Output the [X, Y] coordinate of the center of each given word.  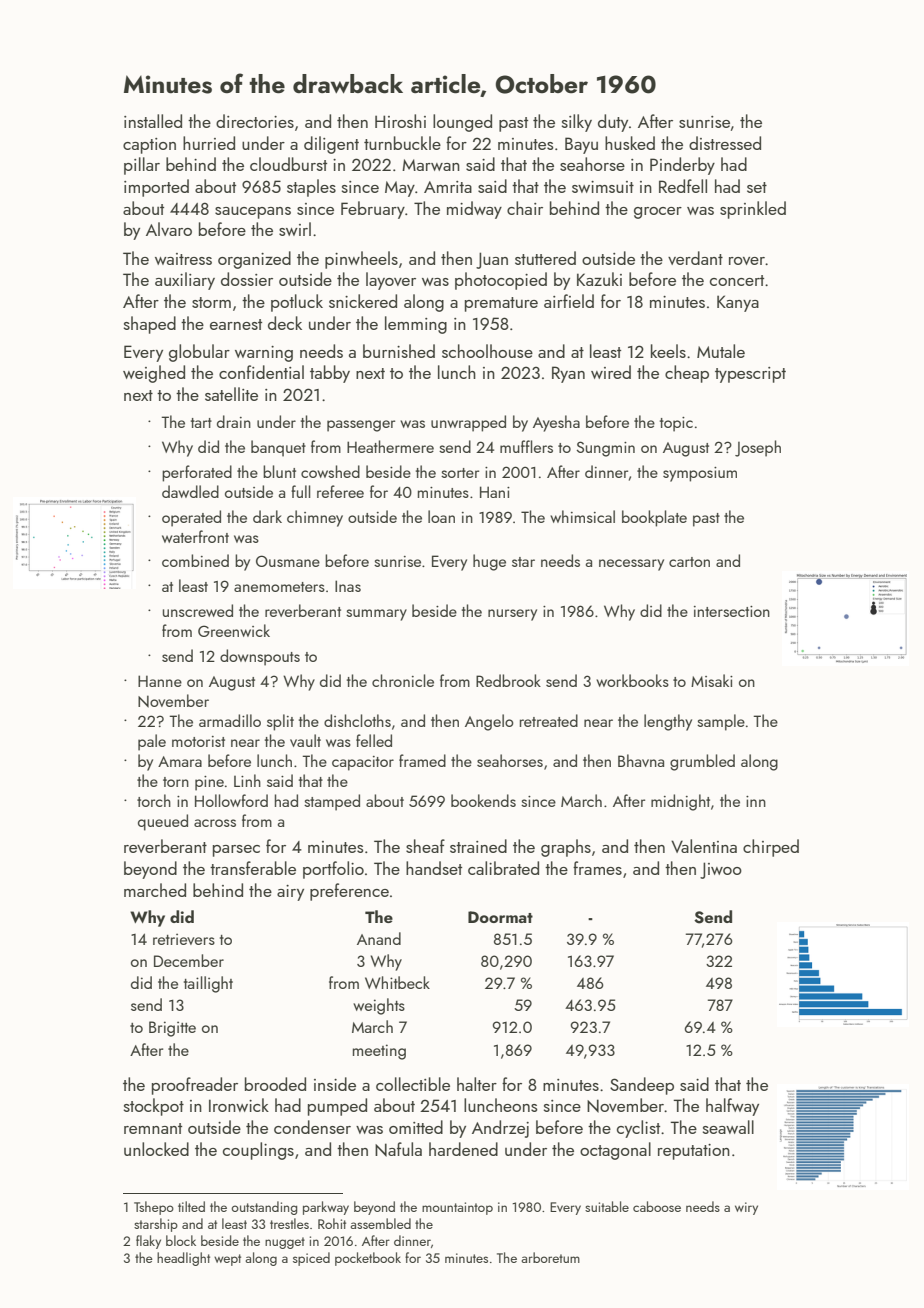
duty [613, 123]
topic [676, 424]
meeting [379, 1052]
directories [255, 121]
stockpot [154, 1107]
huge [489, 562]
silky [577, 123]
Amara [180, 761]
